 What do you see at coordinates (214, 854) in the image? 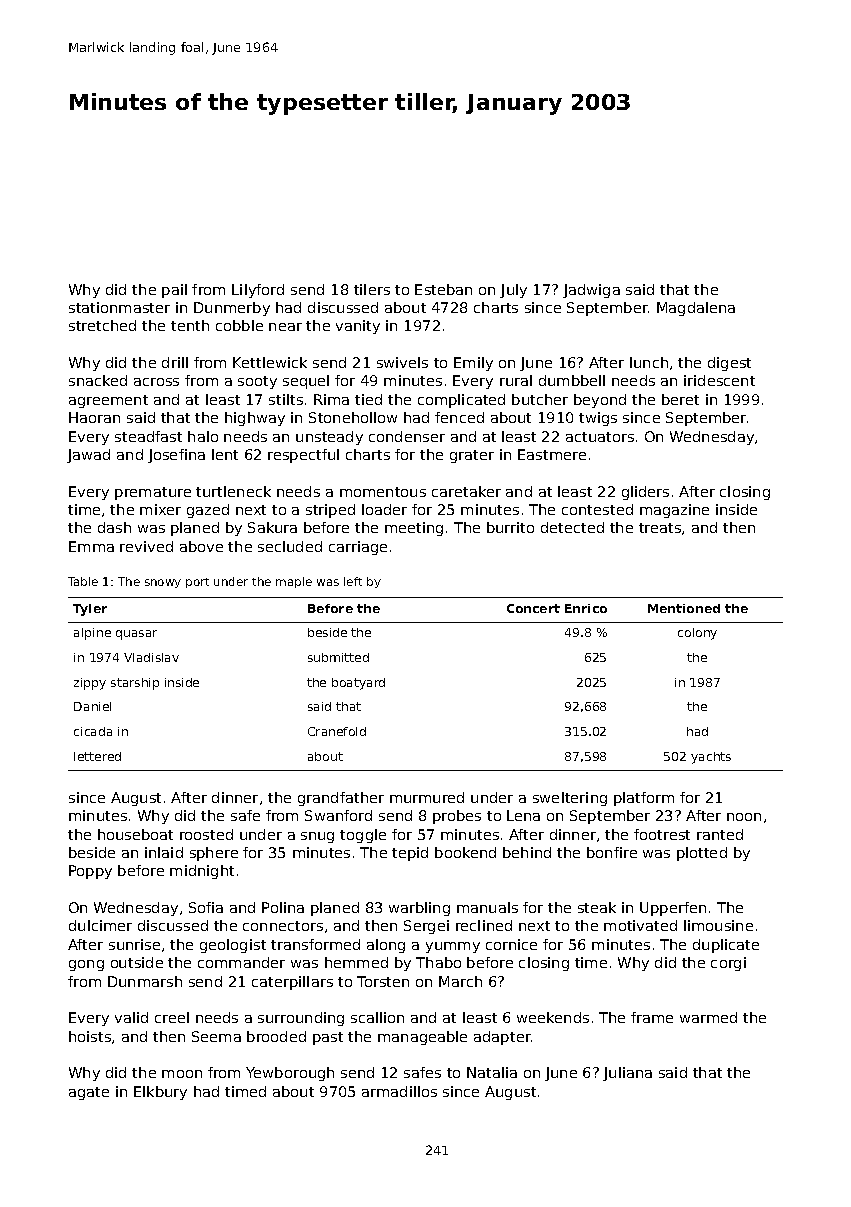
I see `sphere` at bounding box center [214, 854].
